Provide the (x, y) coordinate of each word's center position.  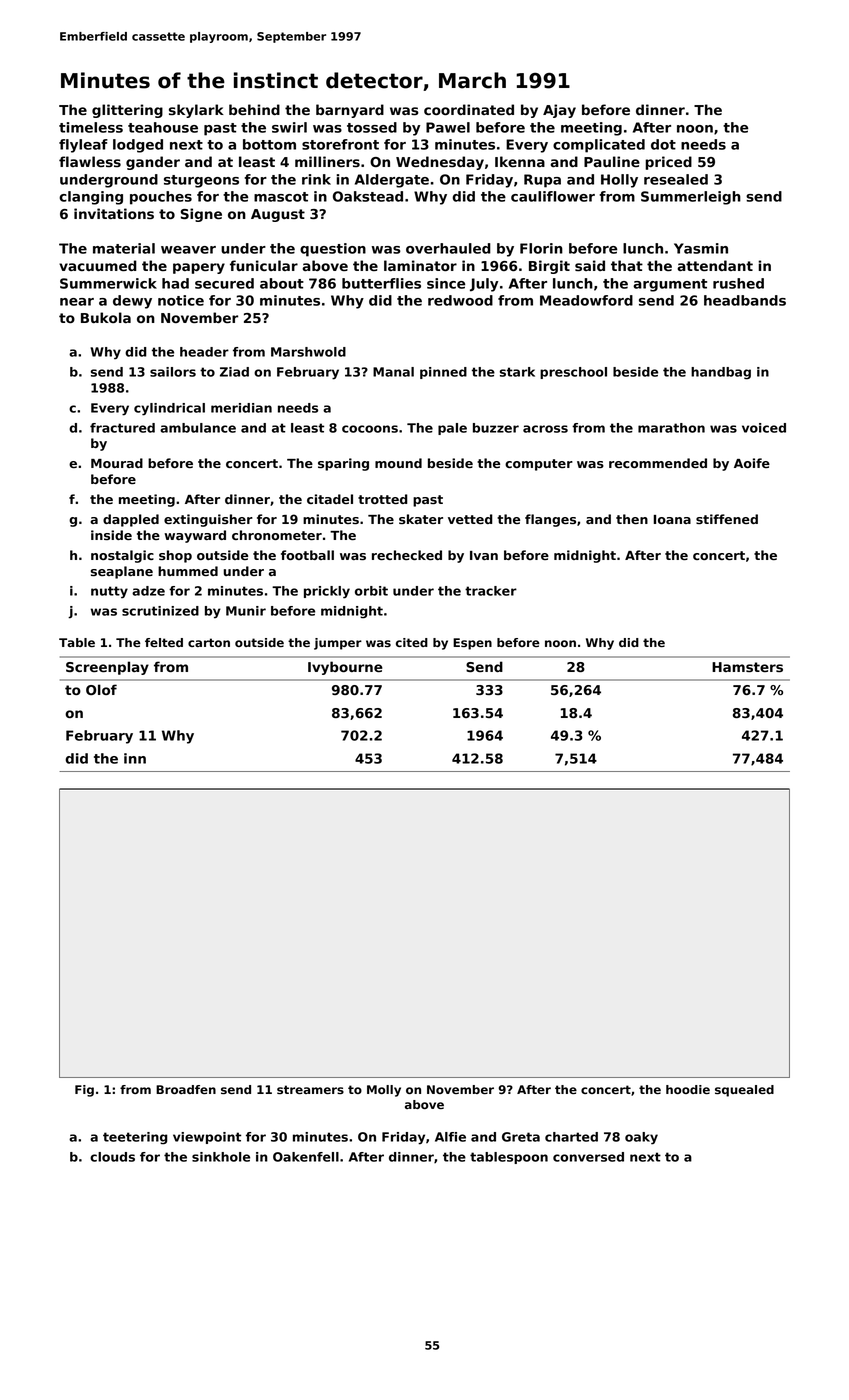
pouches (161, 198)
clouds (112, 1157)
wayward (195, 536)
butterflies (381, 283)
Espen (472, 644)
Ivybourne (345, 668)
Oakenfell (306, 1157)
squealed (744, 1091)
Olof (101, 689)
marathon (671, 428)
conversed (588, 1157)
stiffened (727, 519)
